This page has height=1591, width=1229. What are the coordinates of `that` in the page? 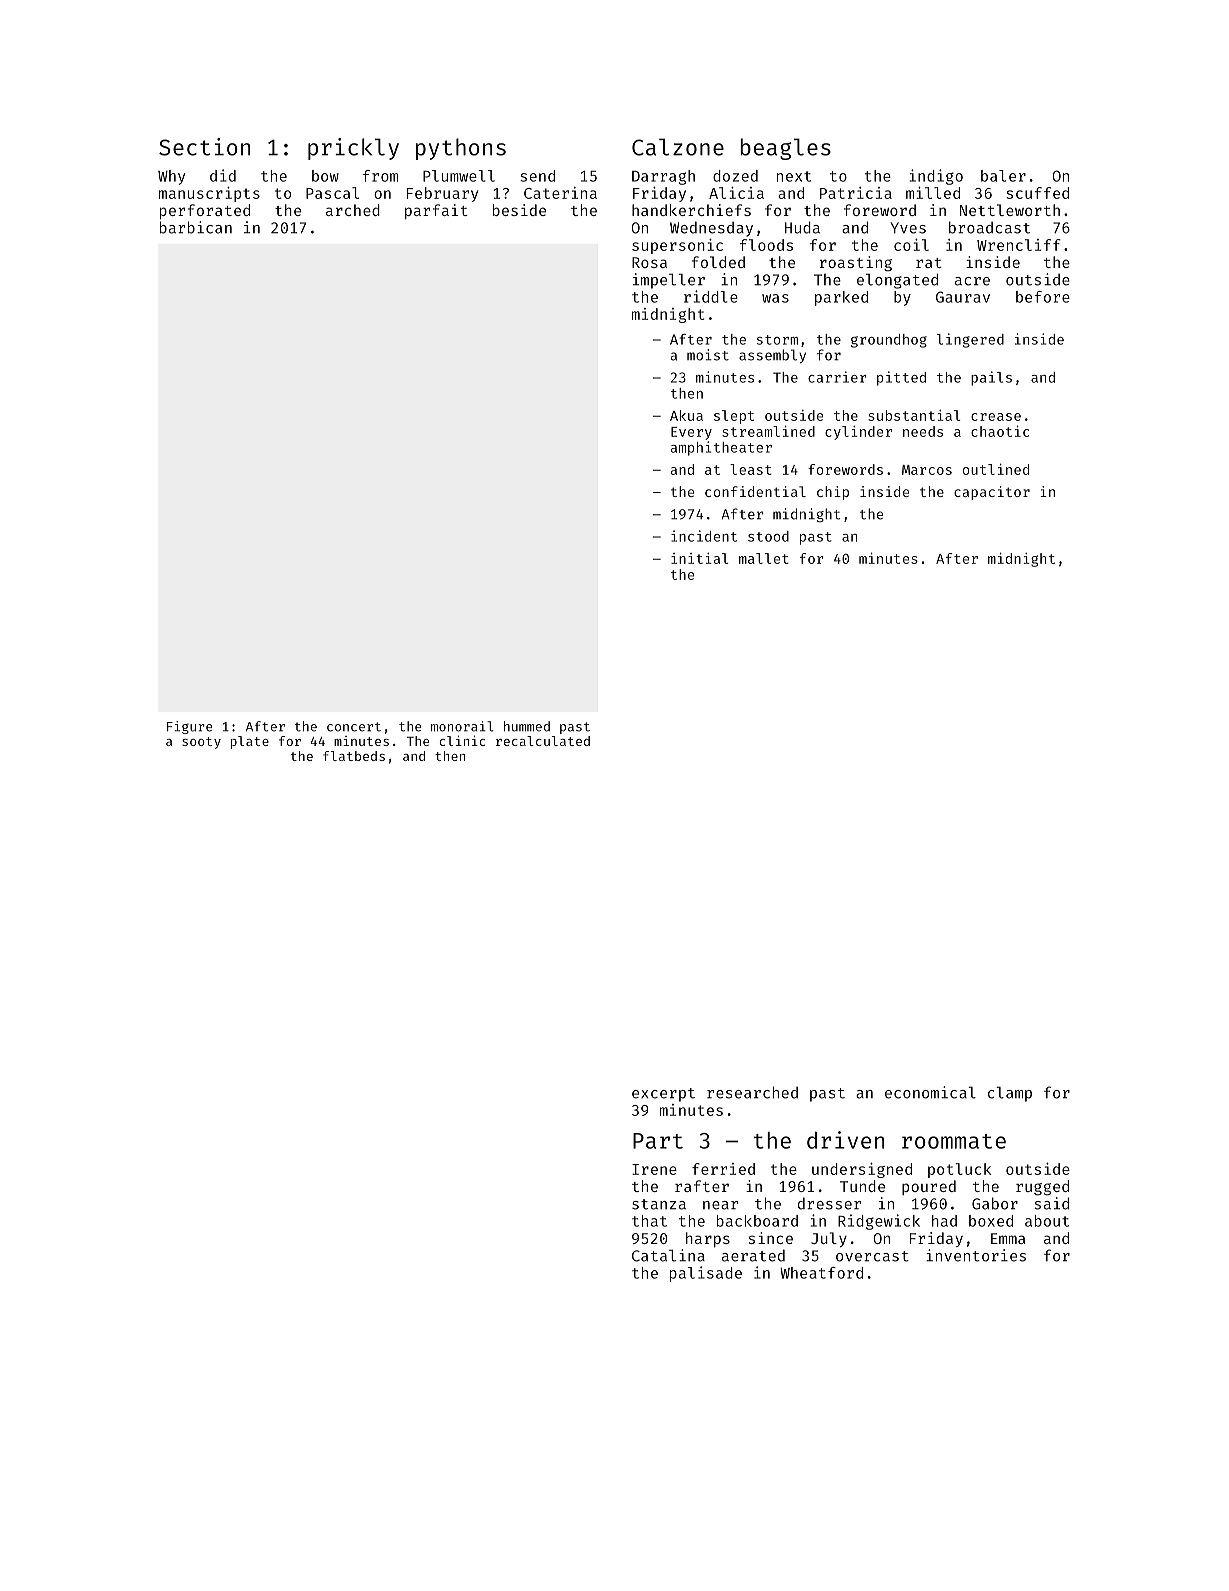 It's located at (649, 1221).
